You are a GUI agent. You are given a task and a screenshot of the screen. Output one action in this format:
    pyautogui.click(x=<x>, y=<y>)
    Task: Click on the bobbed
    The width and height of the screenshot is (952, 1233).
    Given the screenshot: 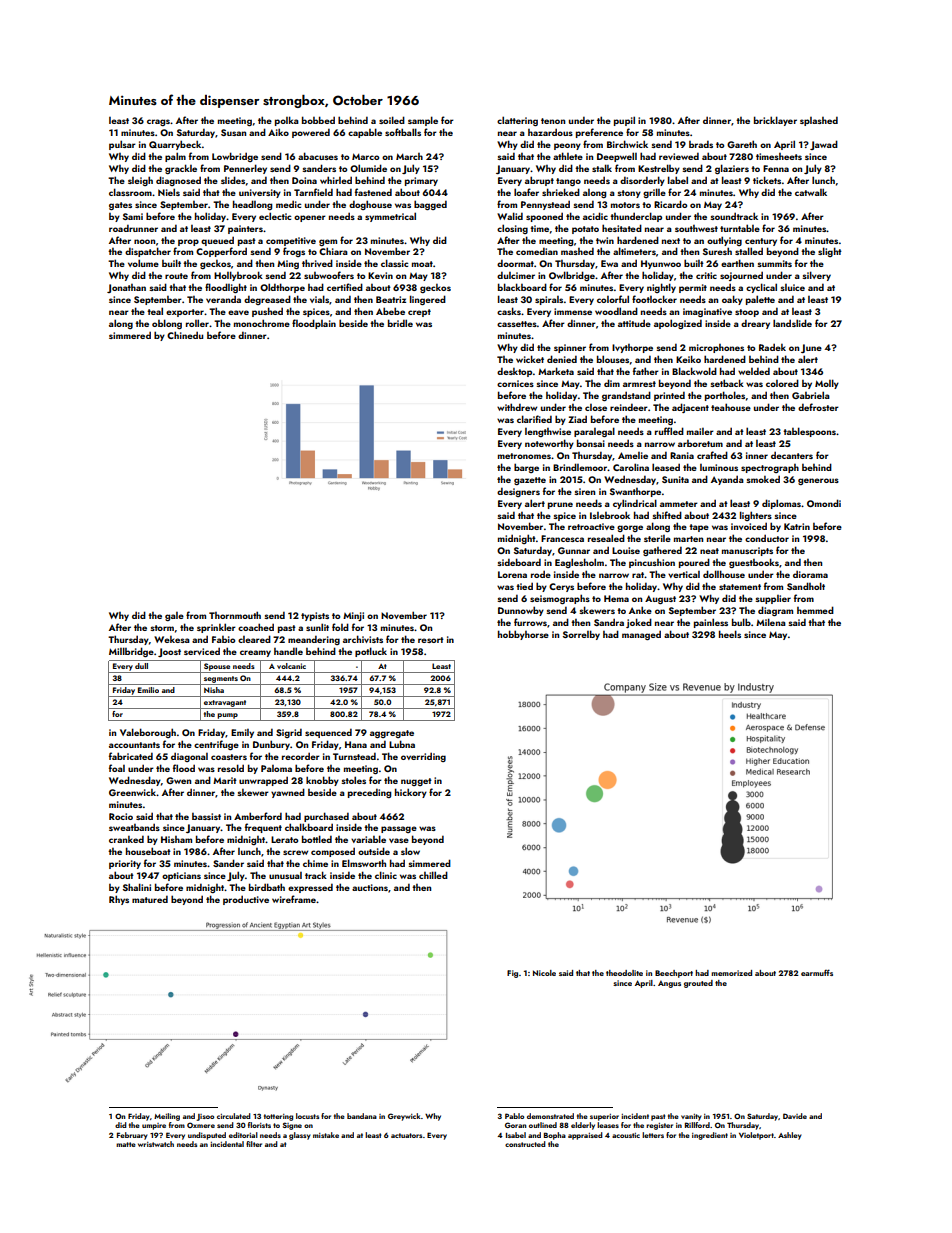 What is the action you would take?
    pyautogui.click(x=318, y=120)
